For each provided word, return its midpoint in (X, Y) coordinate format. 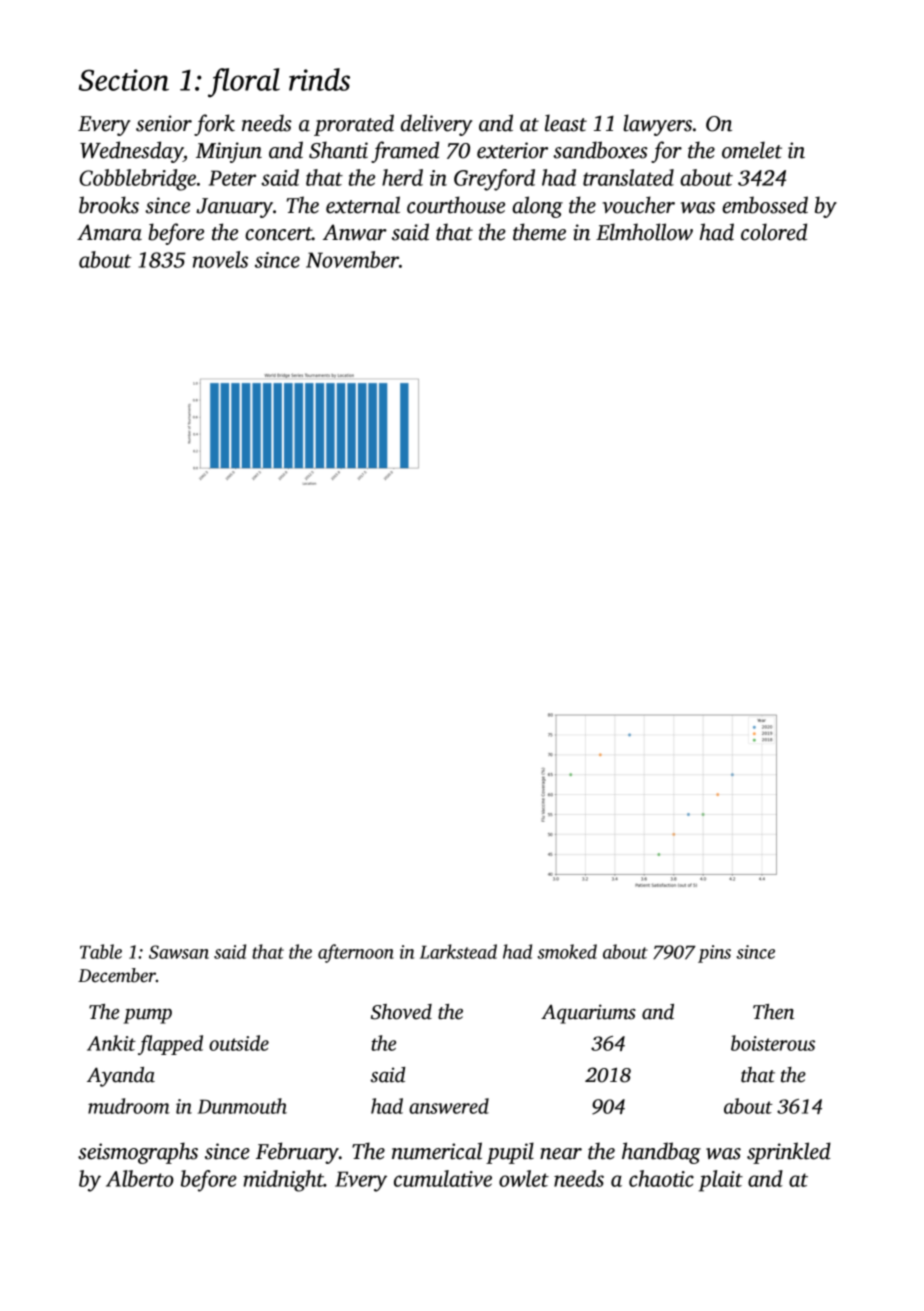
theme (539, 232)
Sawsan (179, 952)
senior (164, 123)
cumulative (443, 1178)
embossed (765, 205)
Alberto (140, 1178)
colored (774, 232)
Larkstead (458, 951)
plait (721, 1181)
